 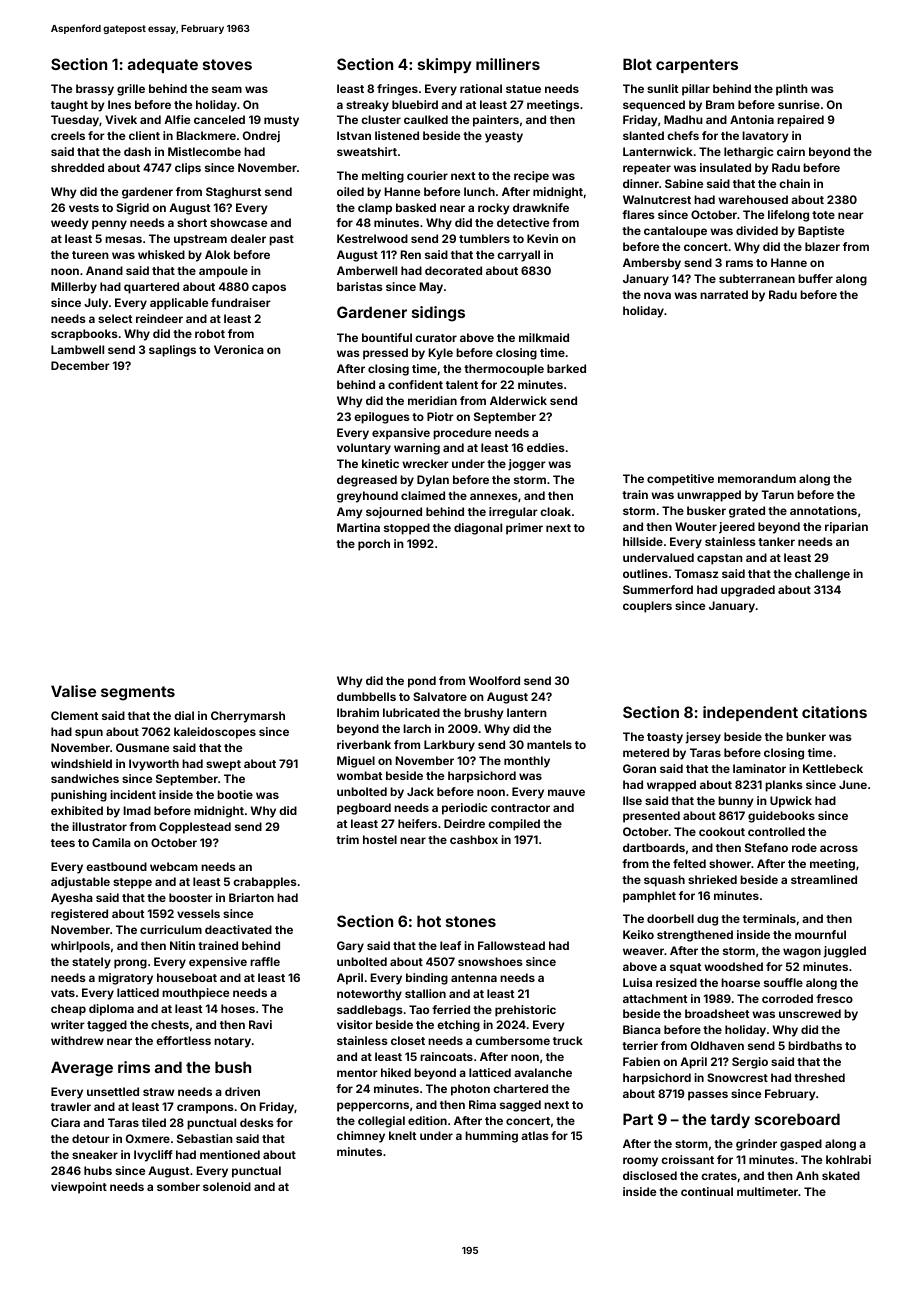 I want to click on taught, so click(x=69, y=106).
